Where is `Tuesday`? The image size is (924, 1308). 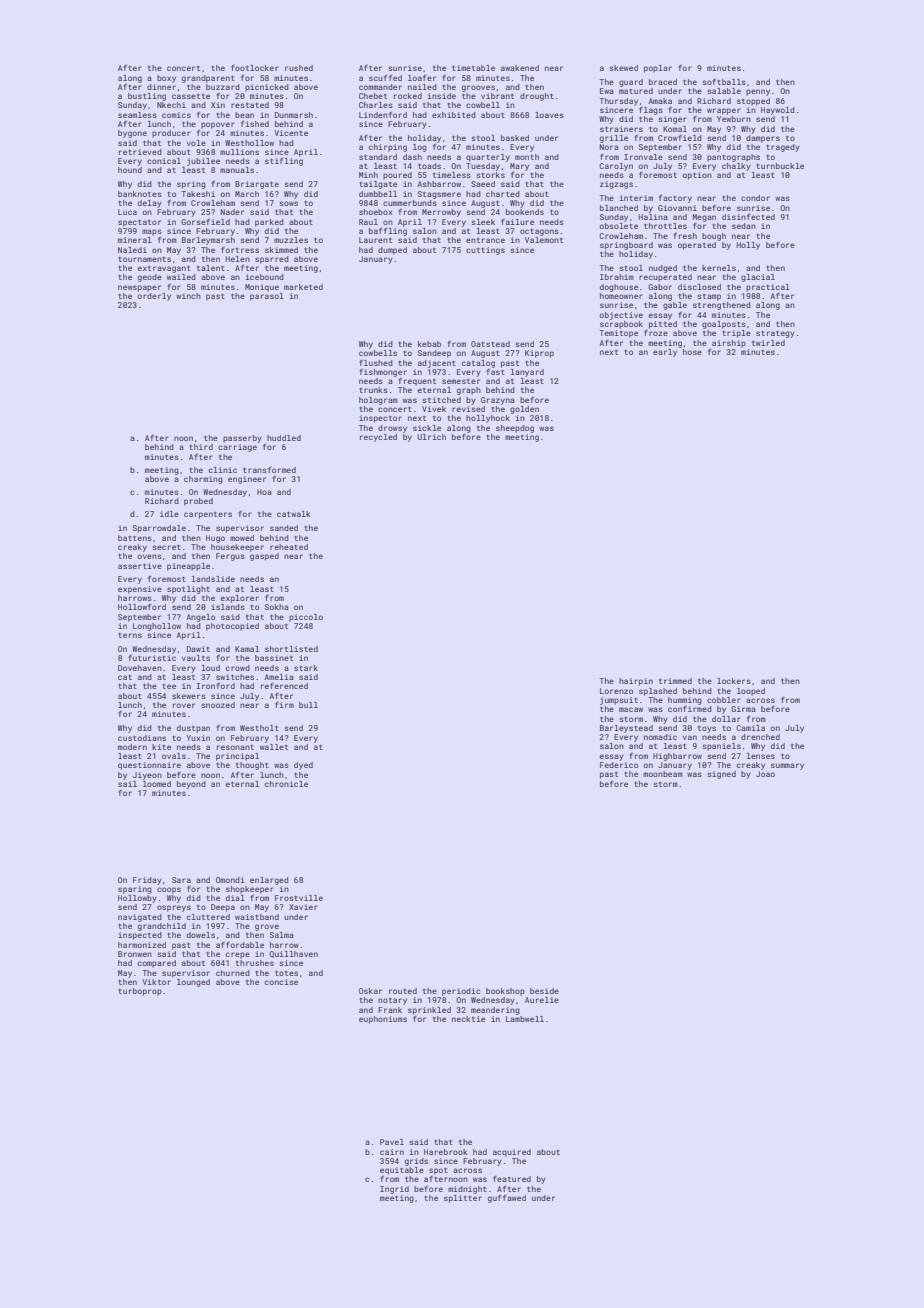
Tuesday is located at coordinates (483, 167).
